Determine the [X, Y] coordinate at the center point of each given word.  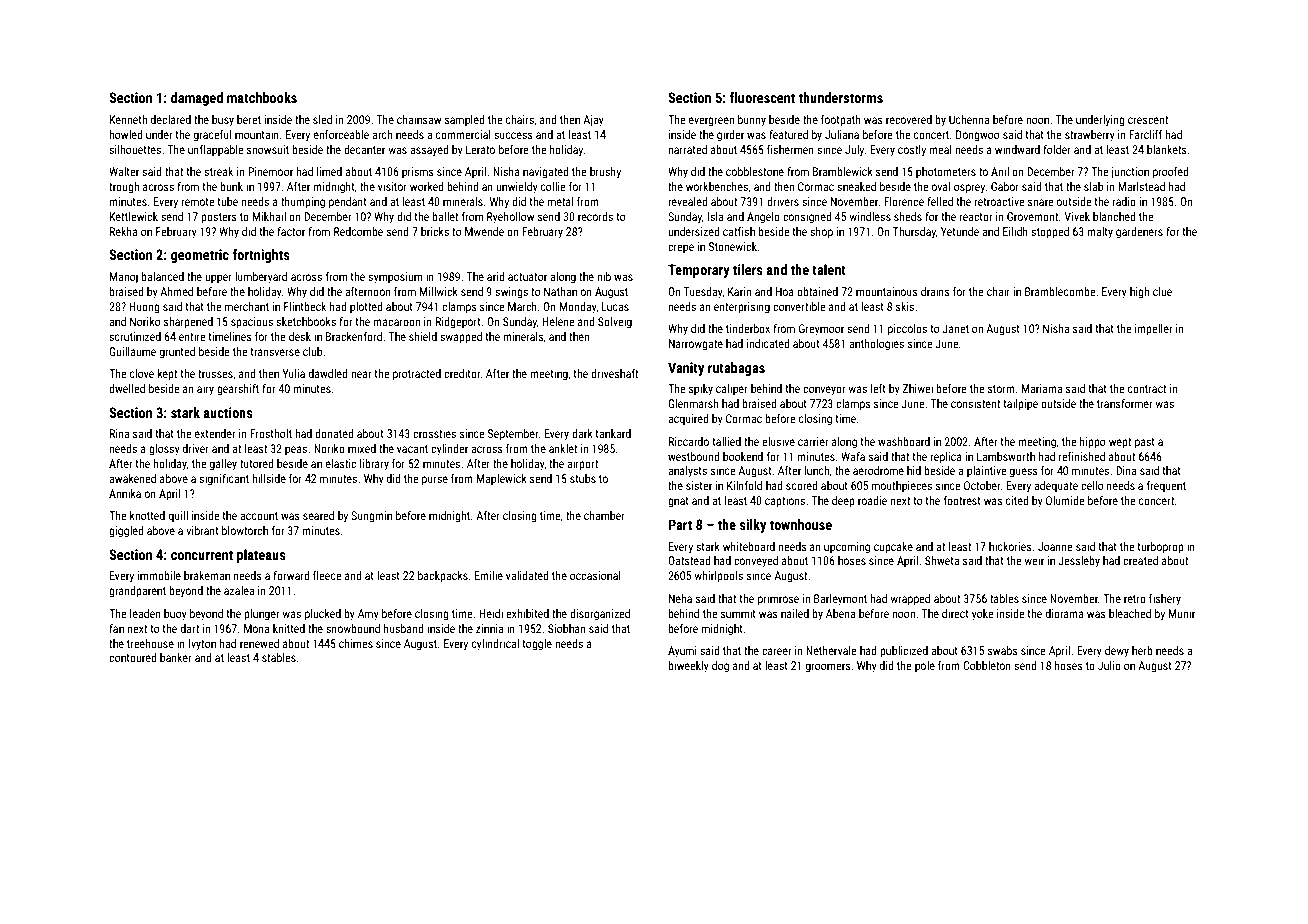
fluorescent [762, 97]
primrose [778, 600]
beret [249, 119]
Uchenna [969, 119]
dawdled [328, 373]
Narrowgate [696, 345]
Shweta [942, 560]
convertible [799, 306]
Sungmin [371, 517]
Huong [144, 308]
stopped [1050, 233]
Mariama [1042, 388]
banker [175, 657]
